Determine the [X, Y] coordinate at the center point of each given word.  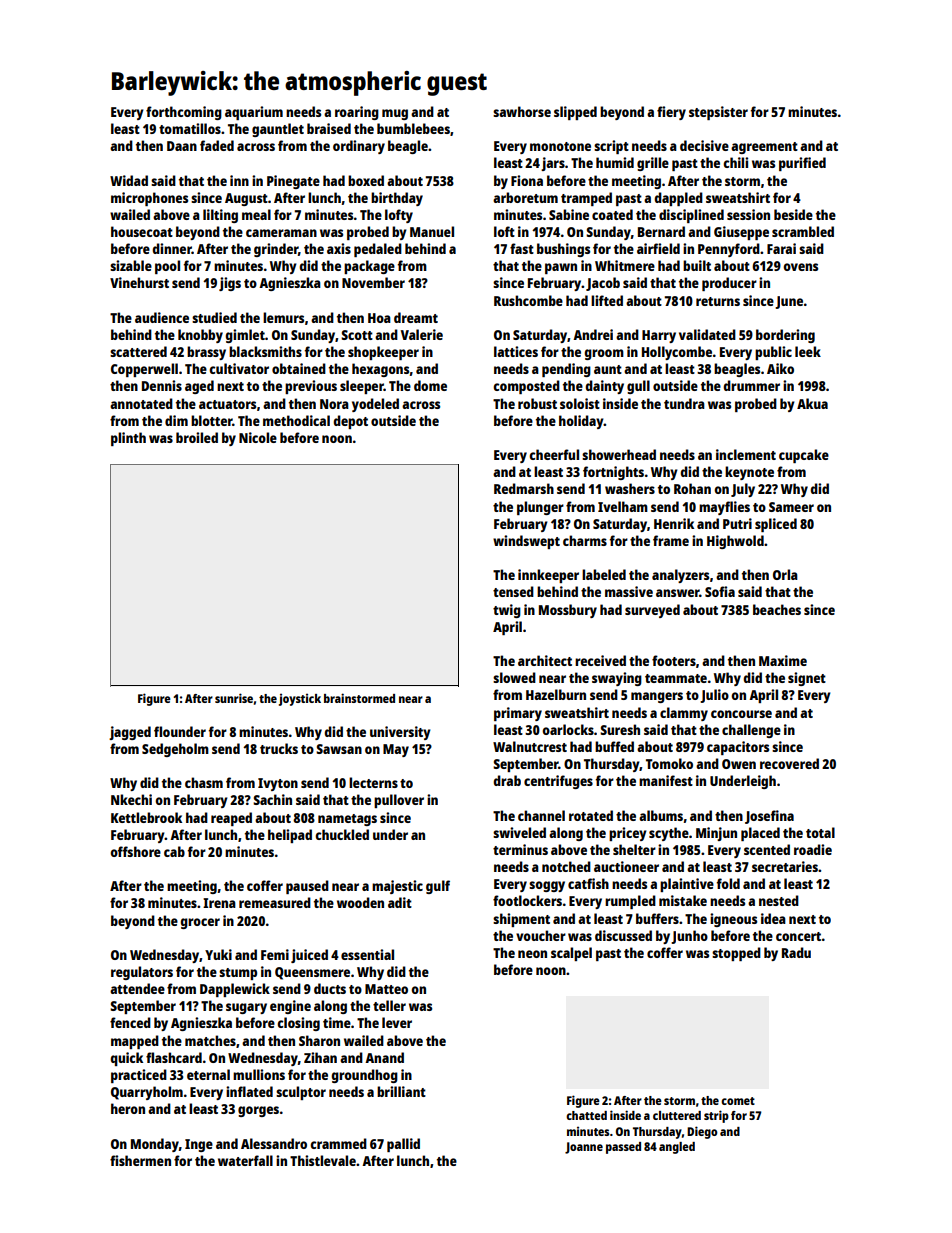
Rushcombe [528, 300]
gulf [438, 887]
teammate [676, 678]
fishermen [140, 1160]
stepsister [718, 113]
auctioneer [626, 866]
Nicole [258, 437]
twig [507, 611]
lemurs [283, 317]
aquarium [254, 113]
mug [395, 114]
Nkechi [131, 799]
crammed [338, 1143]
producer [729, 284]
